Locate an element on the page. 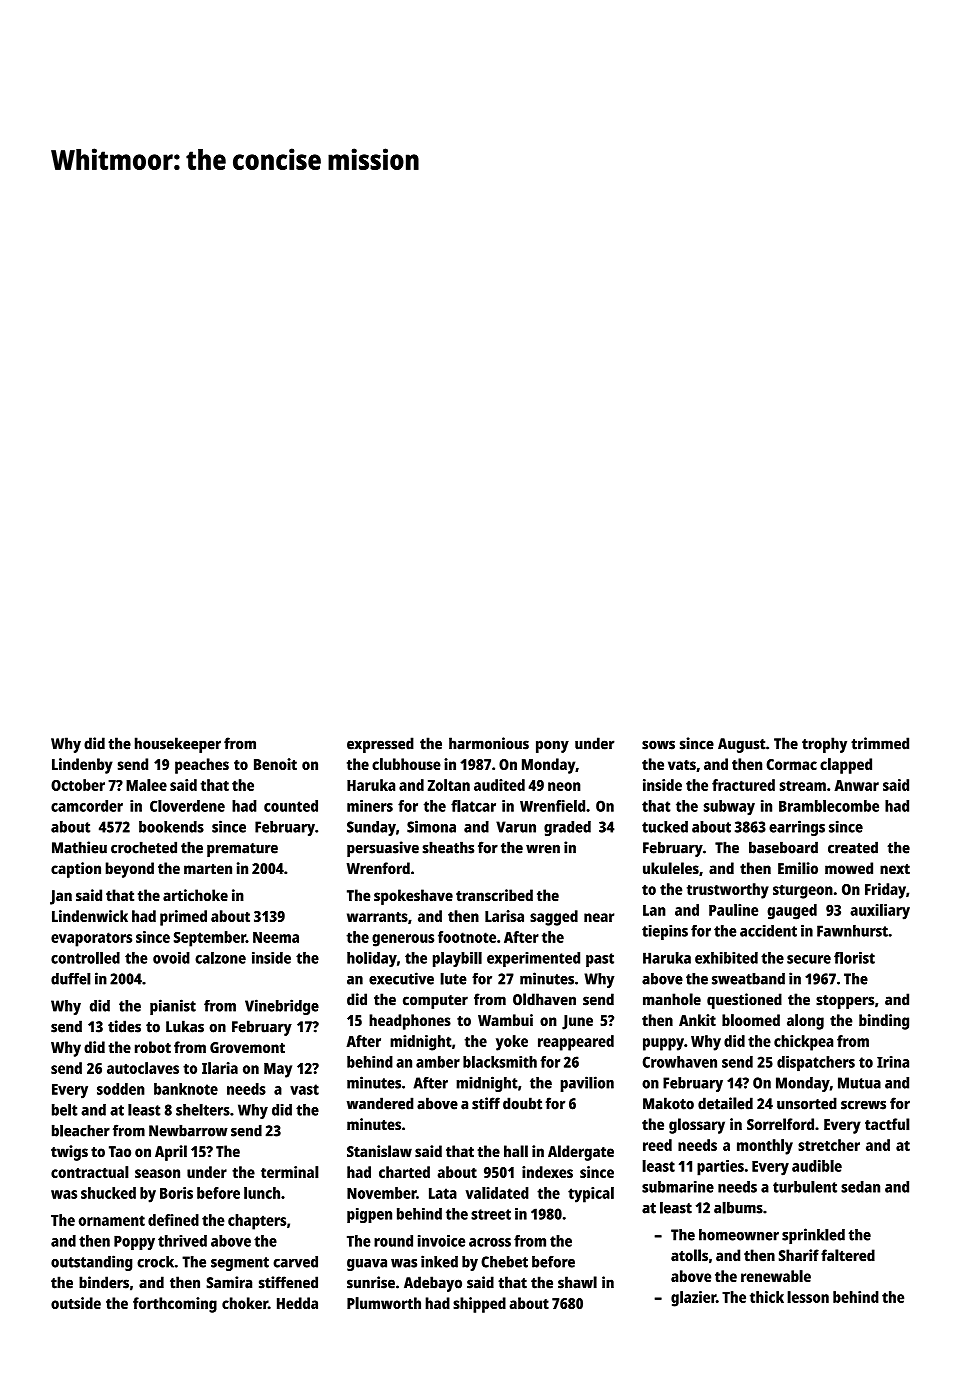 The image size is (961, 1392). August is located at coordinates (742, 745).
